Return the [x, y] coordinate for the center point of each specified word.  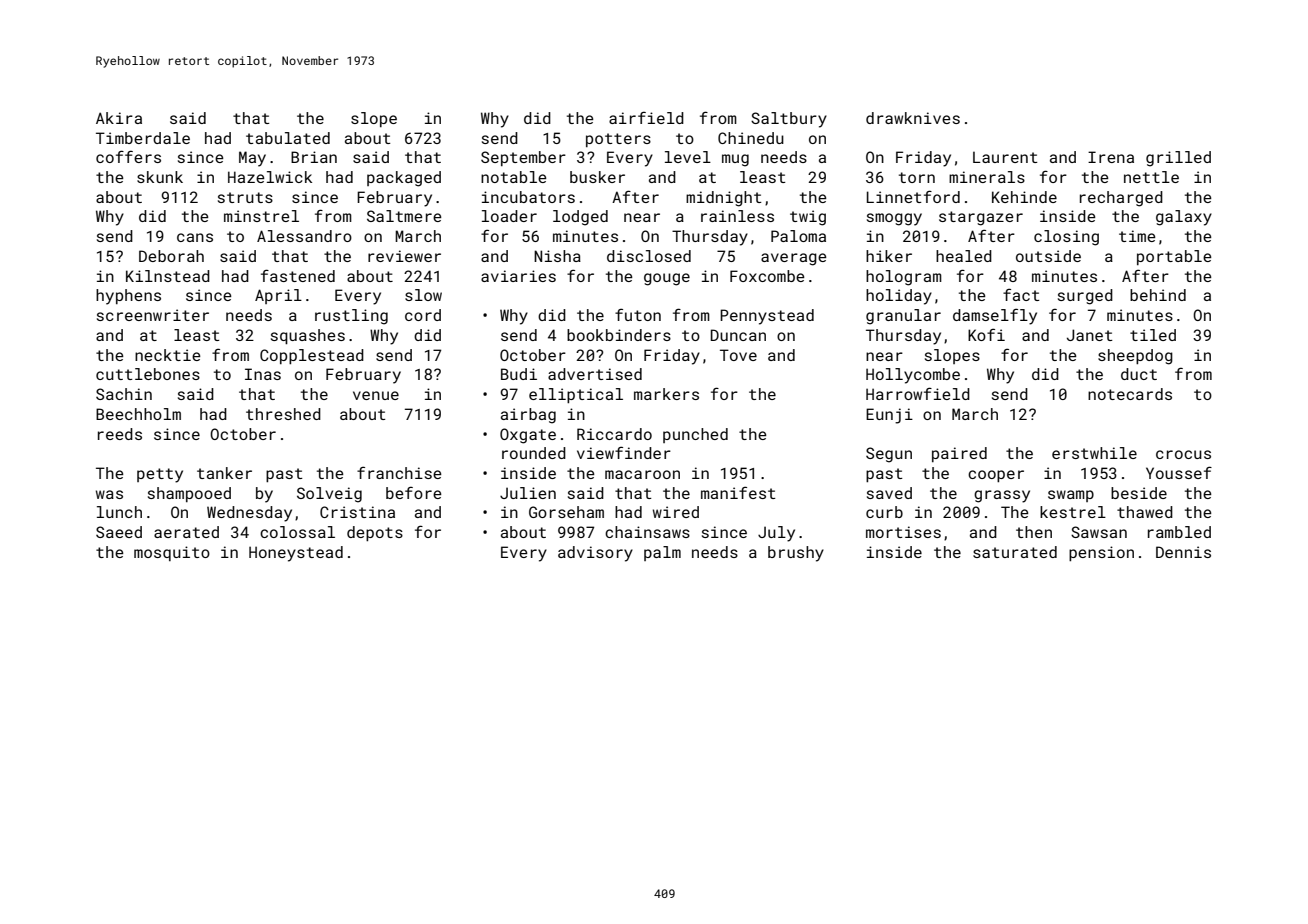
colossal [297, 532]
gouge [667, 279]
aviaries [518, 276]
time [1137, 236]
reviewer [404, 256]
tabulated [288, 138]
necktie [168, 355]
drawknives [913, 118]
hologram [904, 278]
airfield [646, 117]
